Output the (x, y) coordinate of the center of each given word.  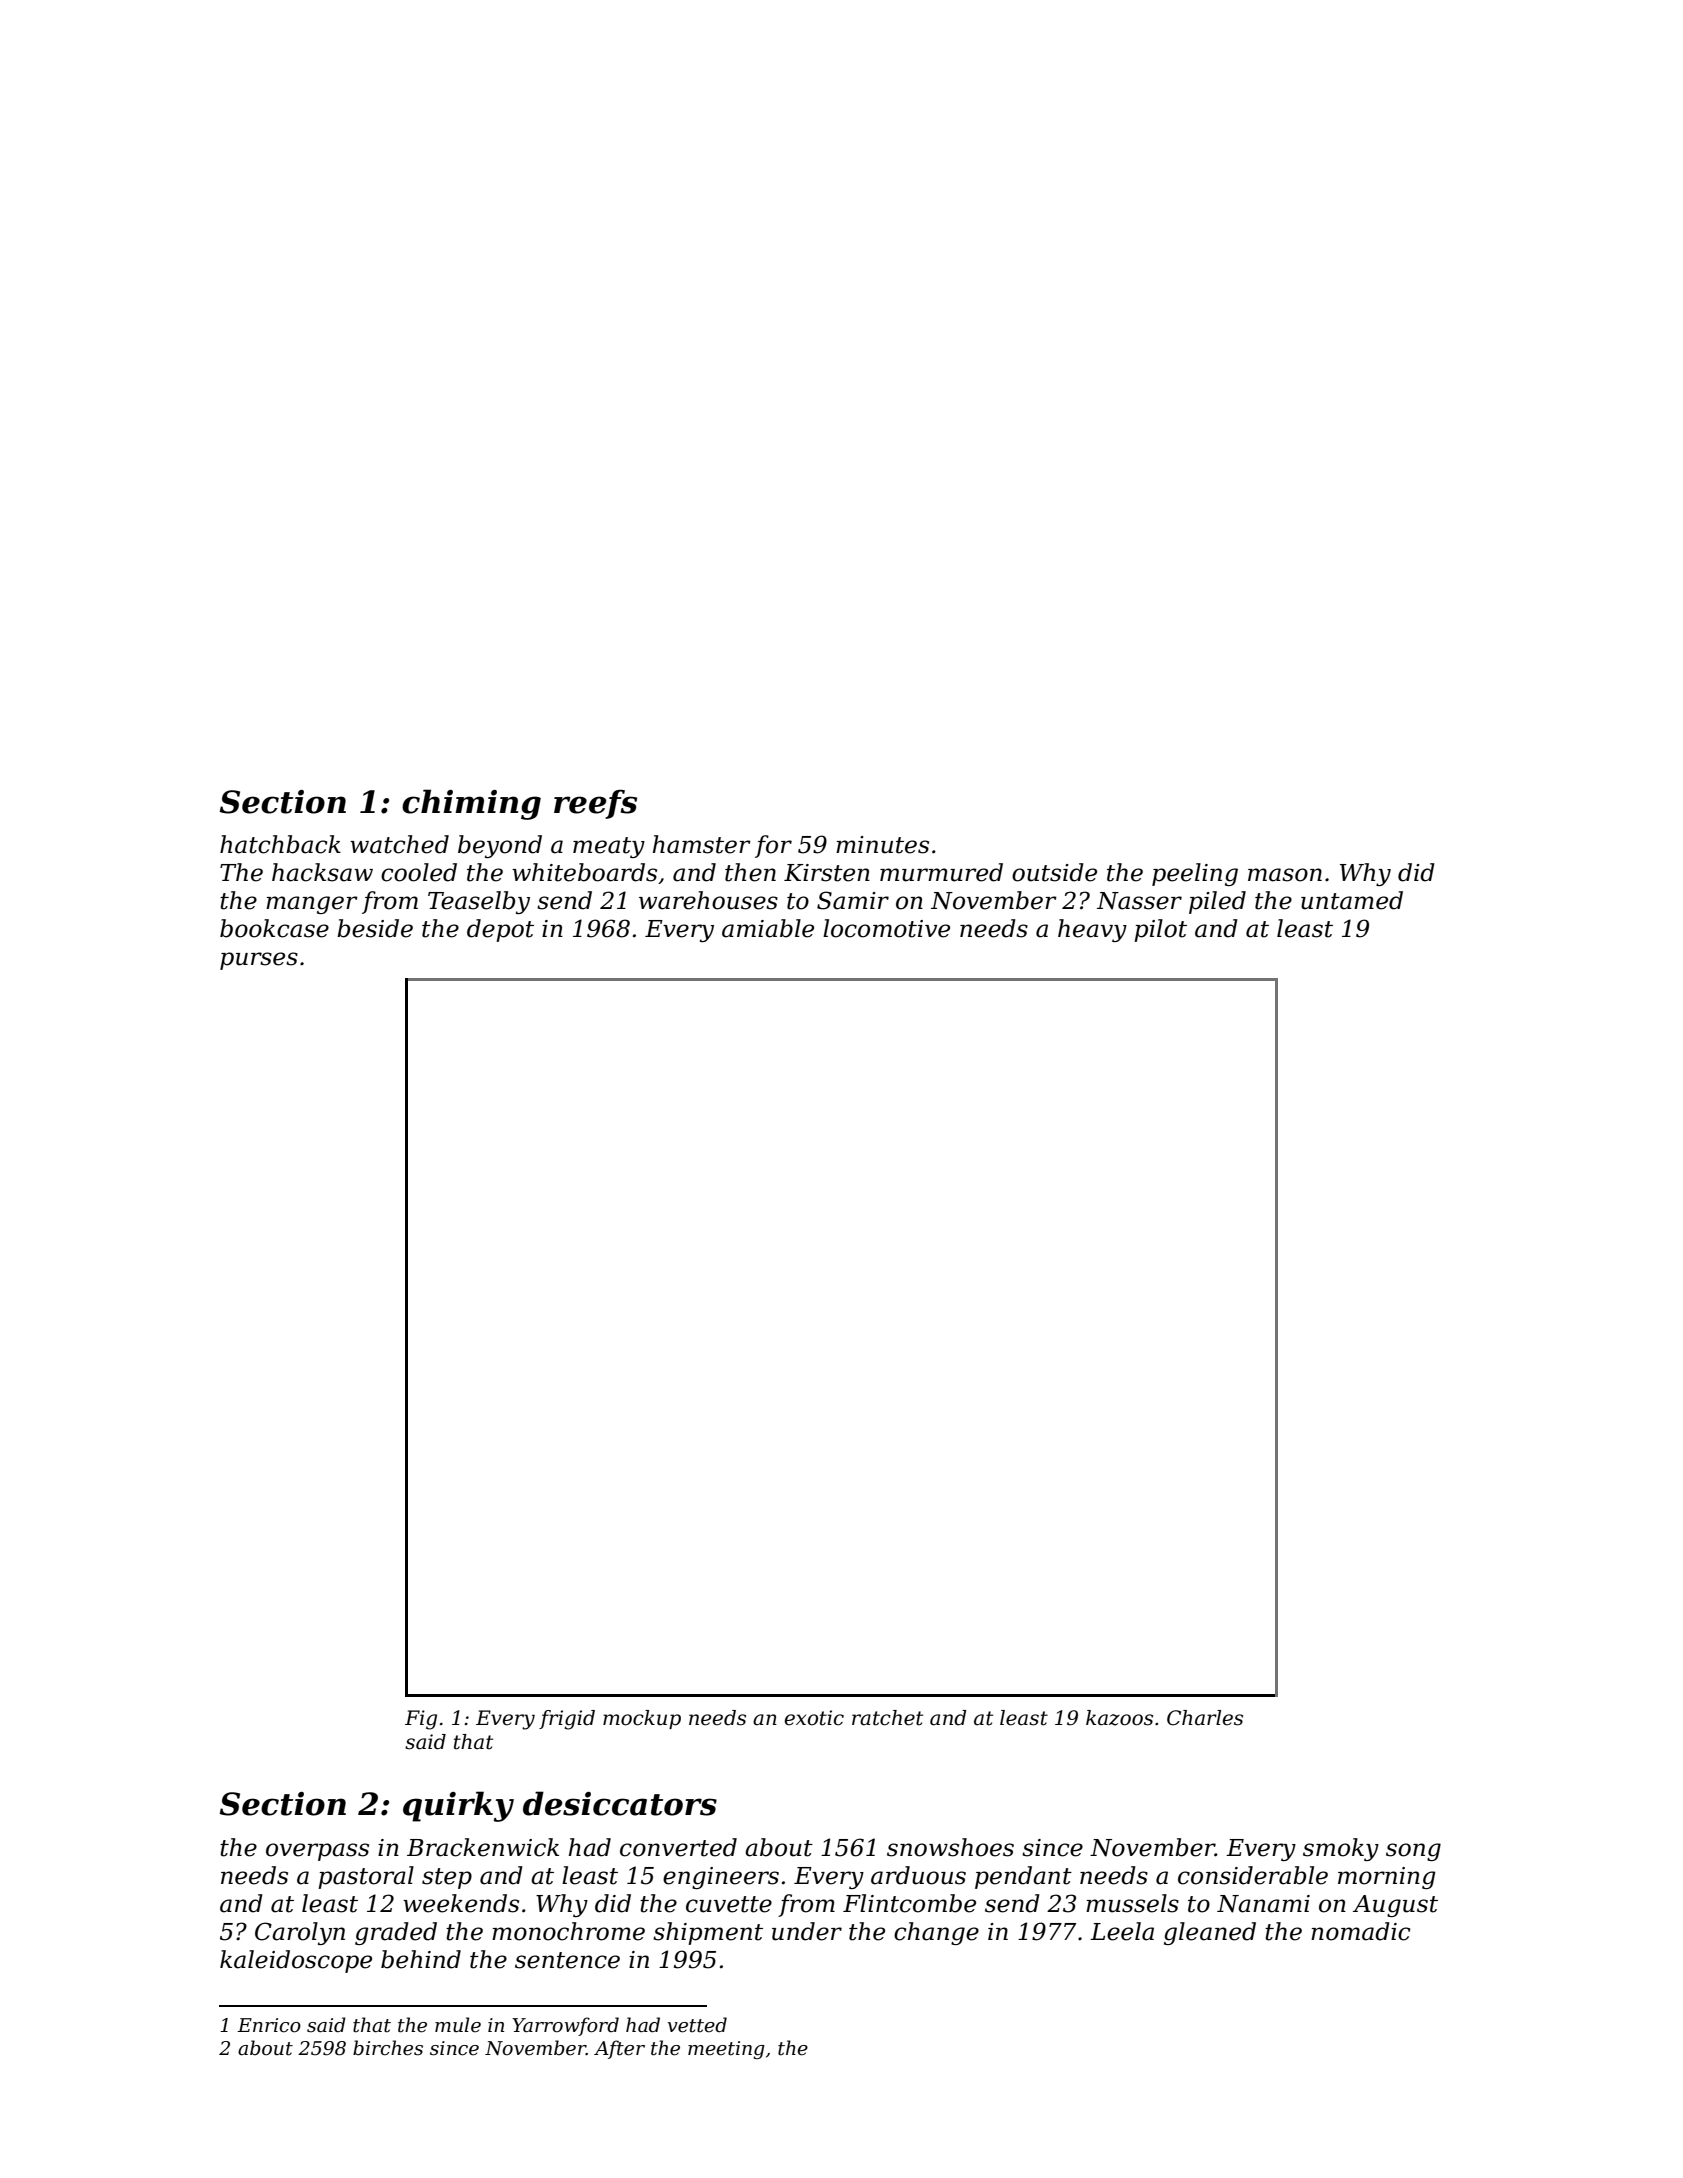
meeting (726, 2050)
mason (1285, 875)
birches (388, 2048)
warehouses (708, 900)
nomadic (1360, 1931)
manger (312, 905)
